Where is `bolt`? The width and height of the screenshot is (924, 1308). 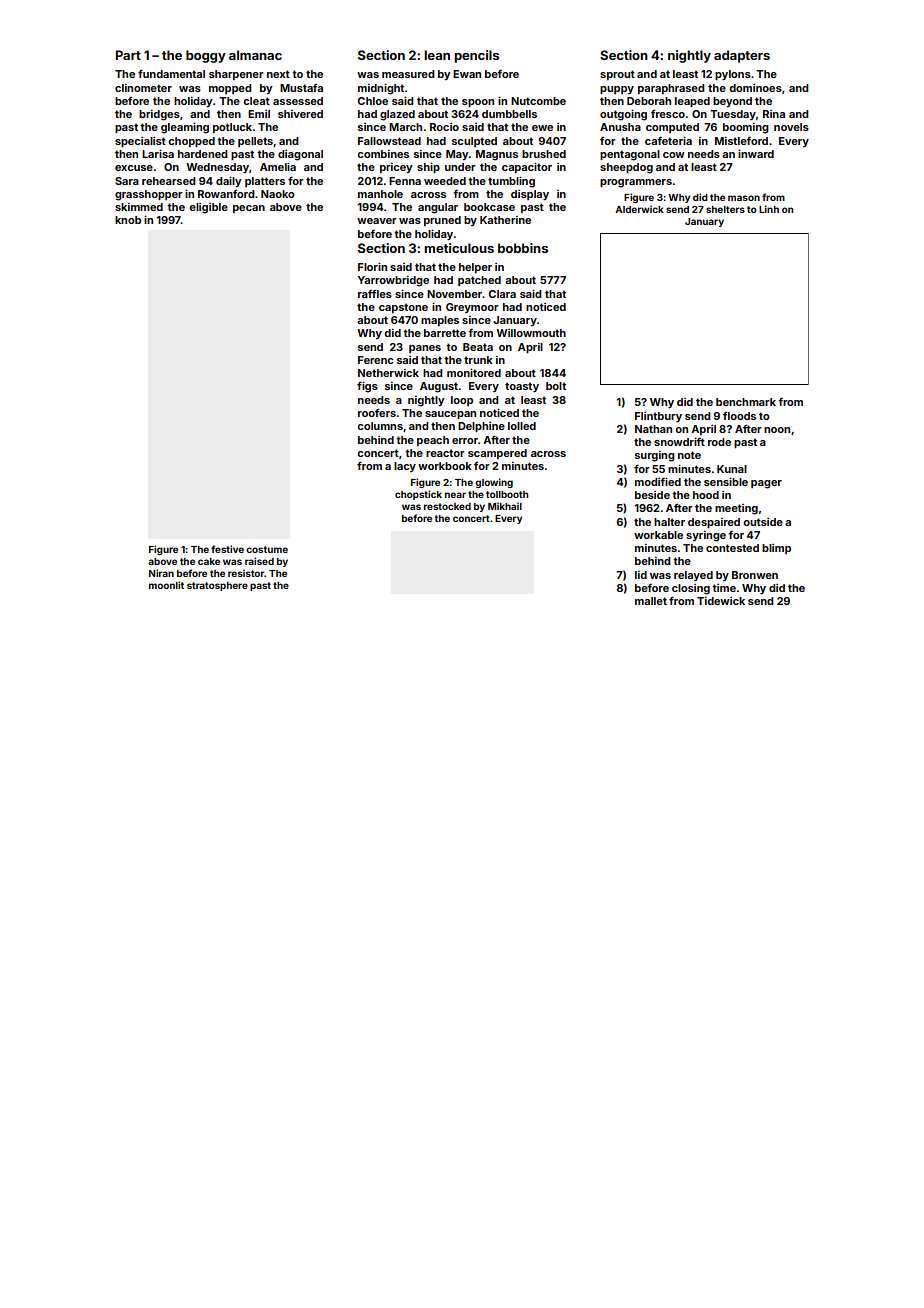 bolt is located at coordinates (556, 386).
